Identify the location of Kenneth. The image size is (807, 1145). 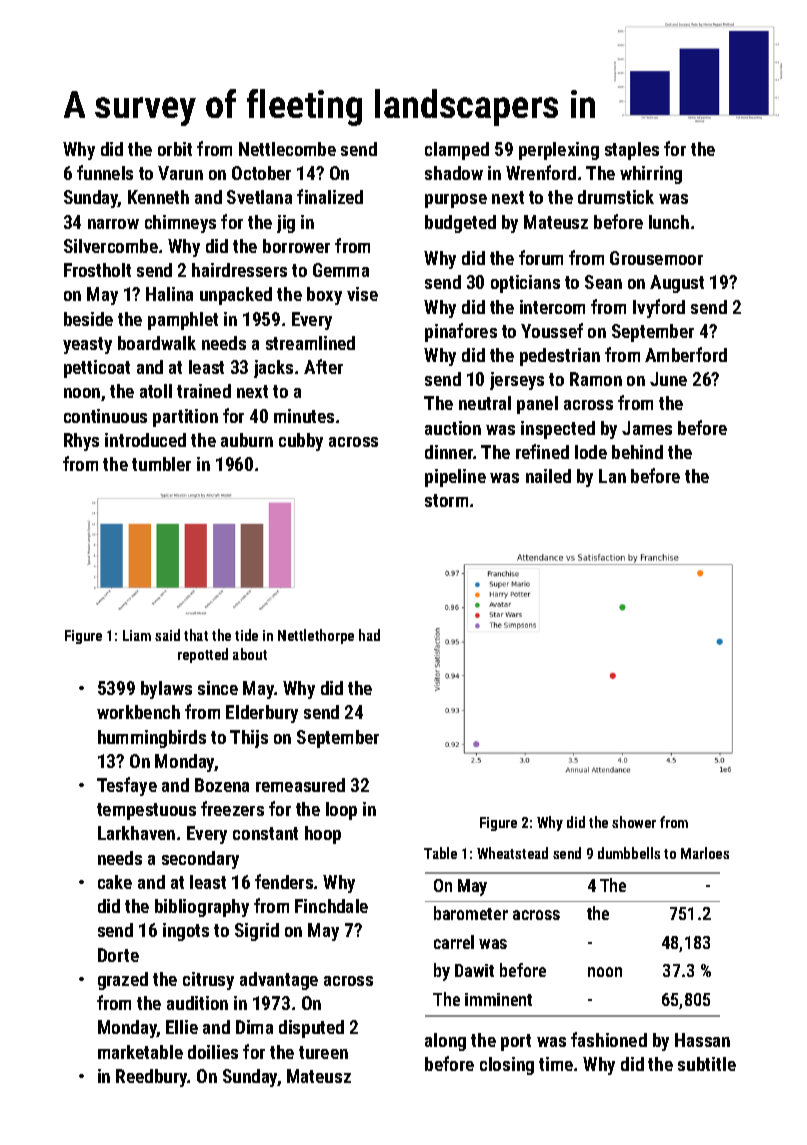
(158, 197).
